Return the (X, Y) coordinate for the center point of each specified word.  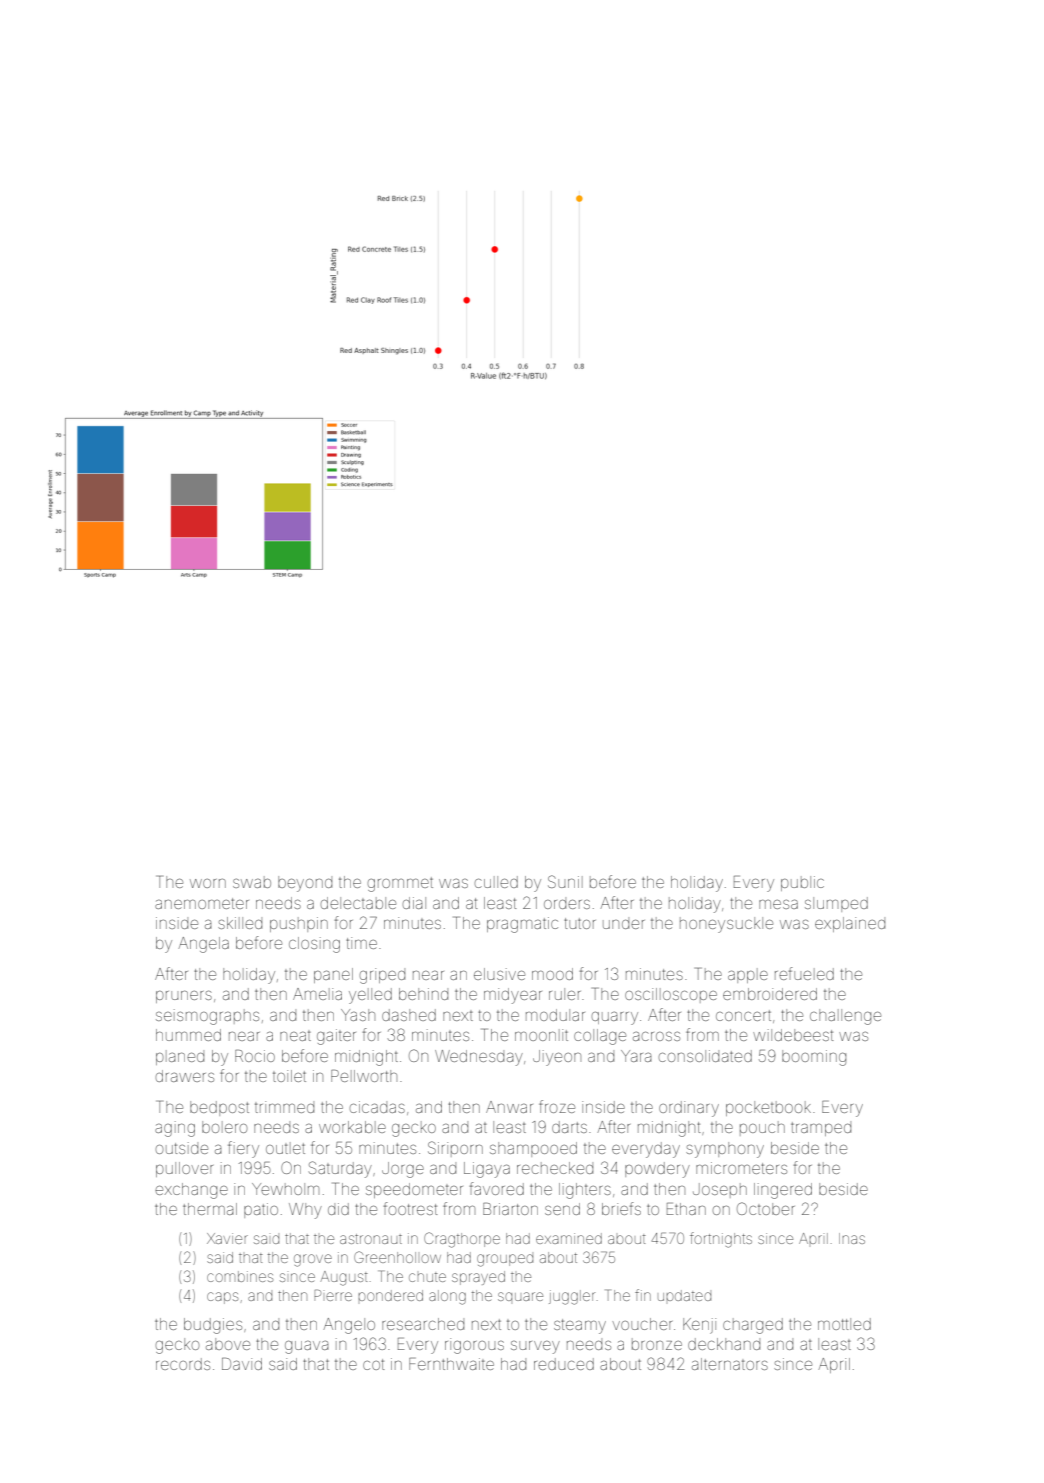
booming (814, 1058)
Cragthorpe (462, 1240)
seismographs (207, 1017)
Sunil (565, 881)
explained (850, 924)
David (242, 1364)
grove (313, 1260)
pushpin (299, 924)
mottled (844, 1324)
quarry (615, 1018)
